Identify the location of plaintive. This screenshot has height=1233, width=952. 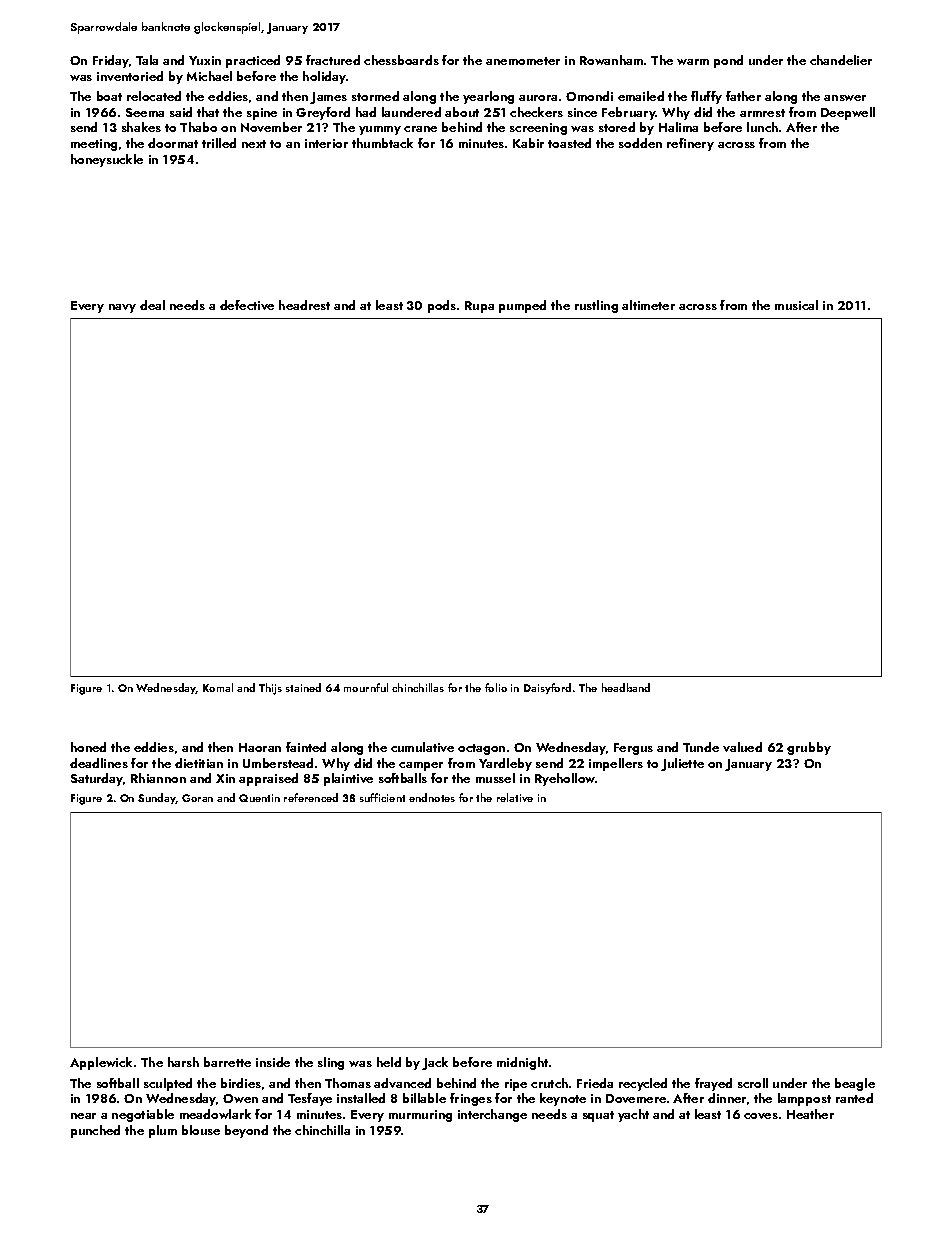
(348, 779).
